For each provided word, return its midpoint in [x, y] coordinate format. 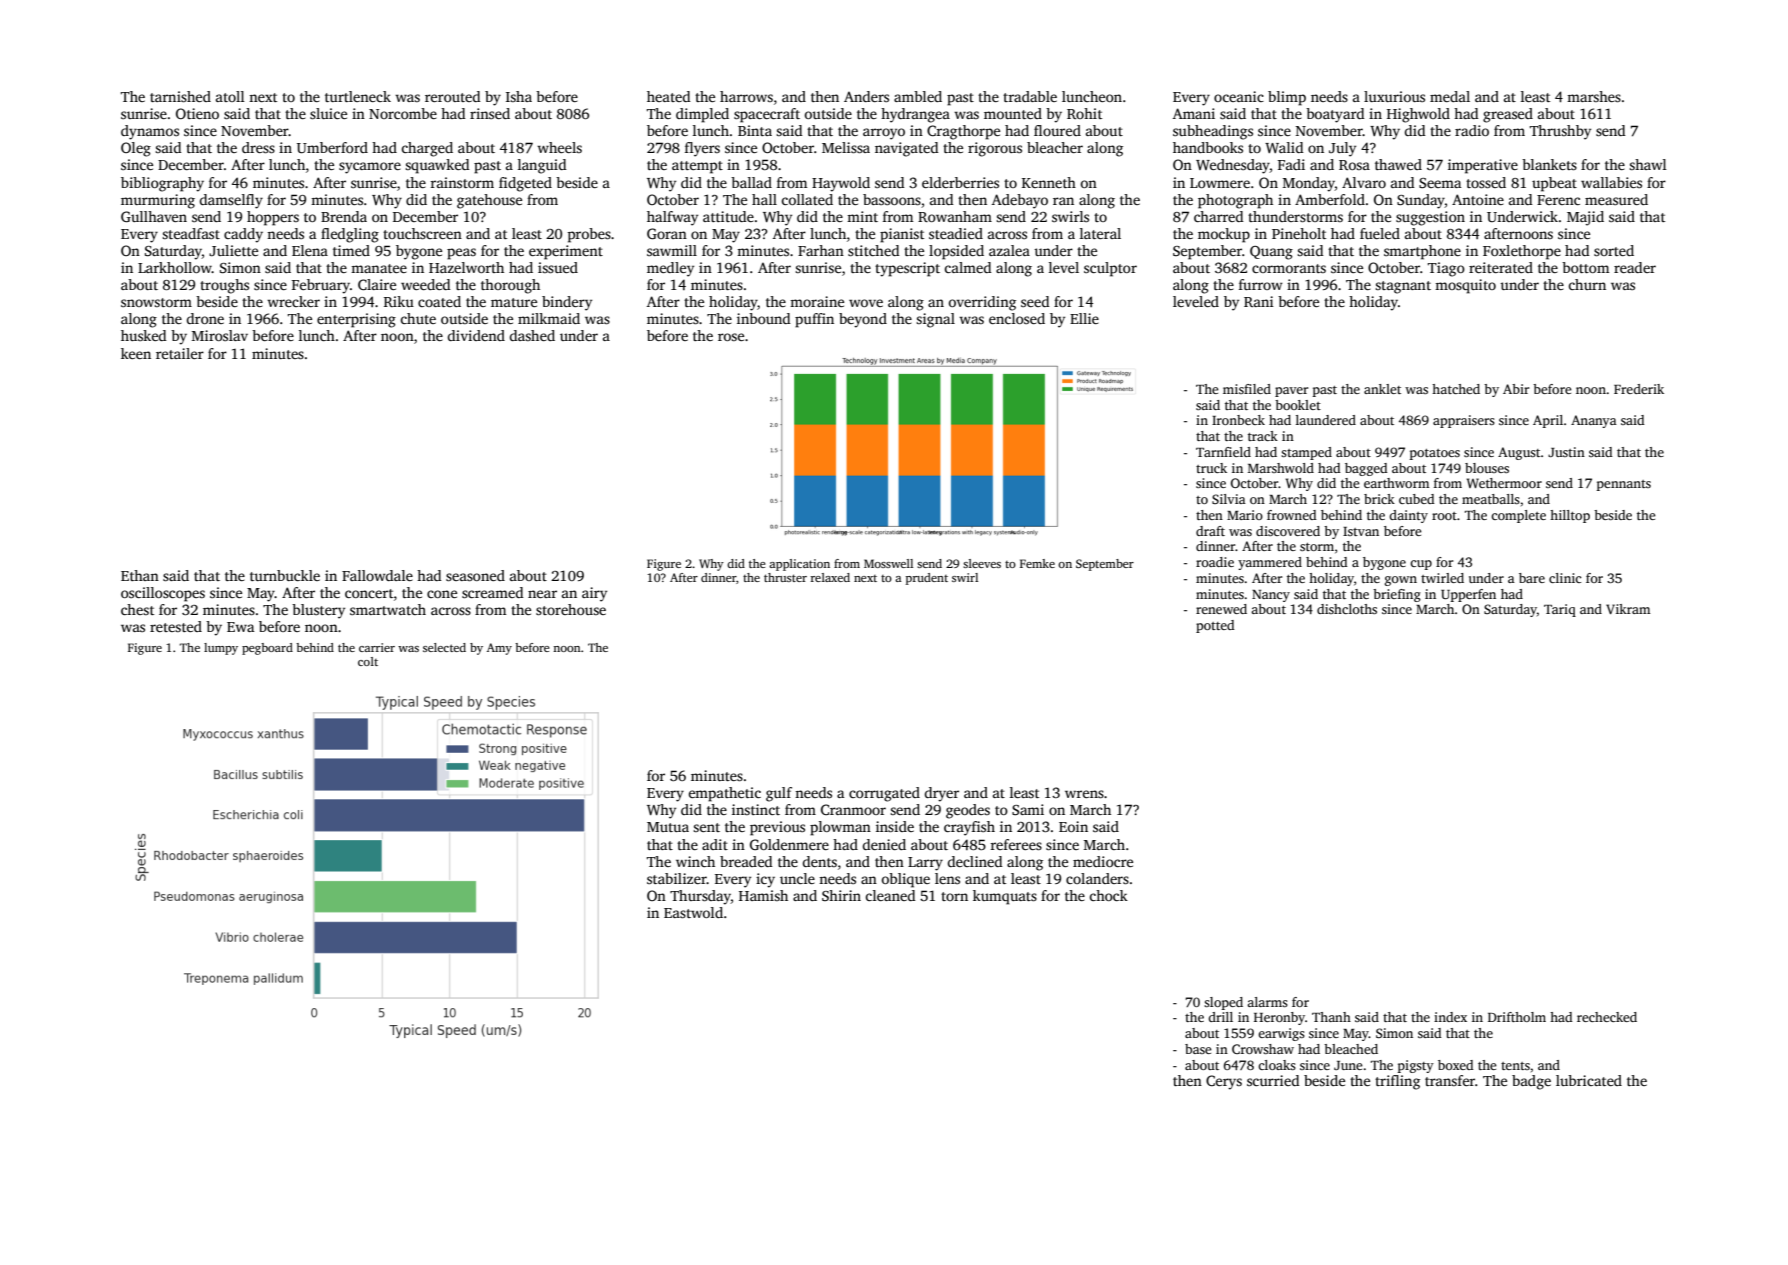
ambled [918, 96]
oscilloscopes [163, 594]
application [799, 565]
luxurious [1394, 96]
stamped [1306, 453]
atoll [230, 96]
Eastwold [693, 912]
